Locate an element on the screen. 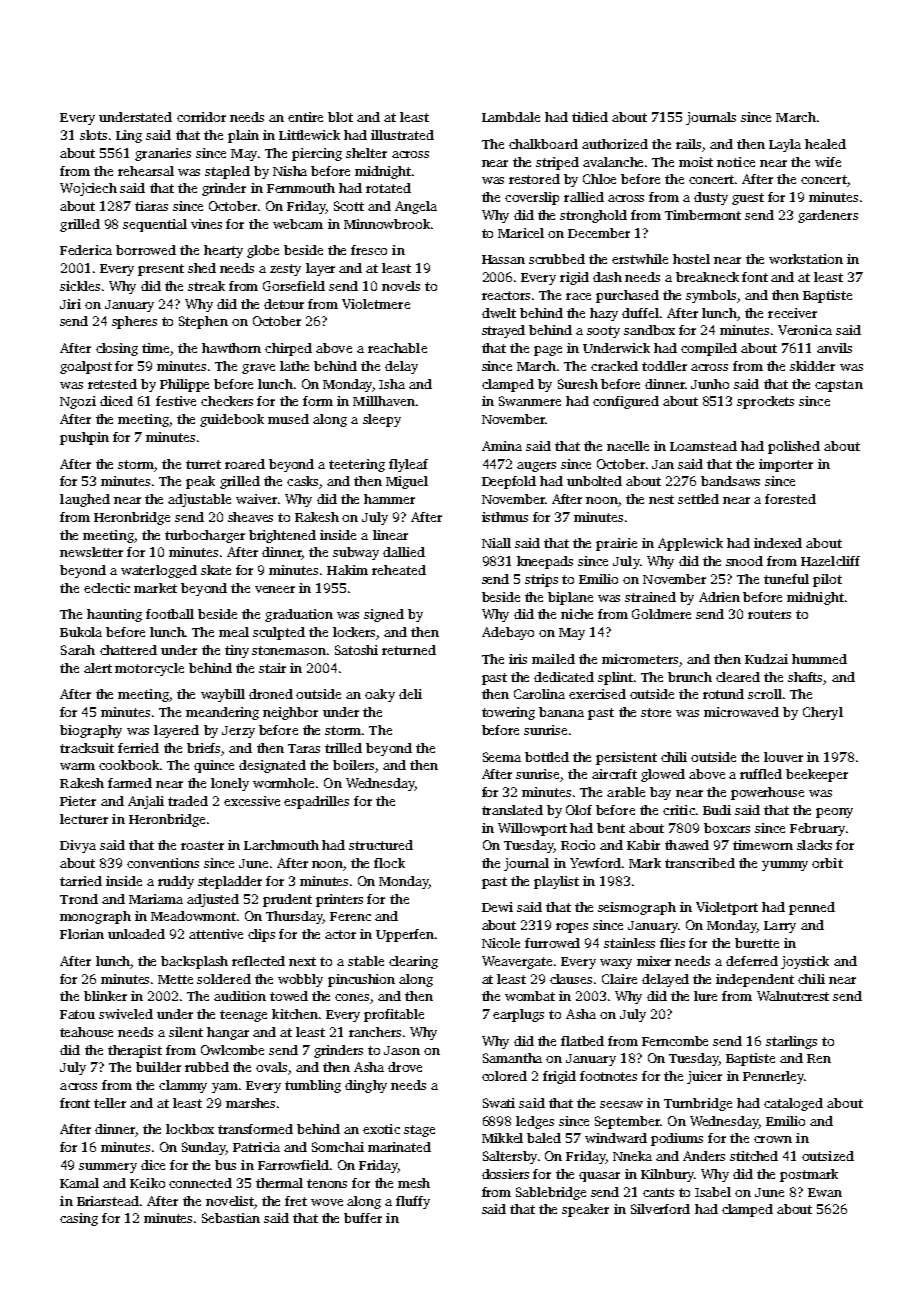 This screenshot has width=924, height=1308. Silverford is located at coordinates (660, 1209).
